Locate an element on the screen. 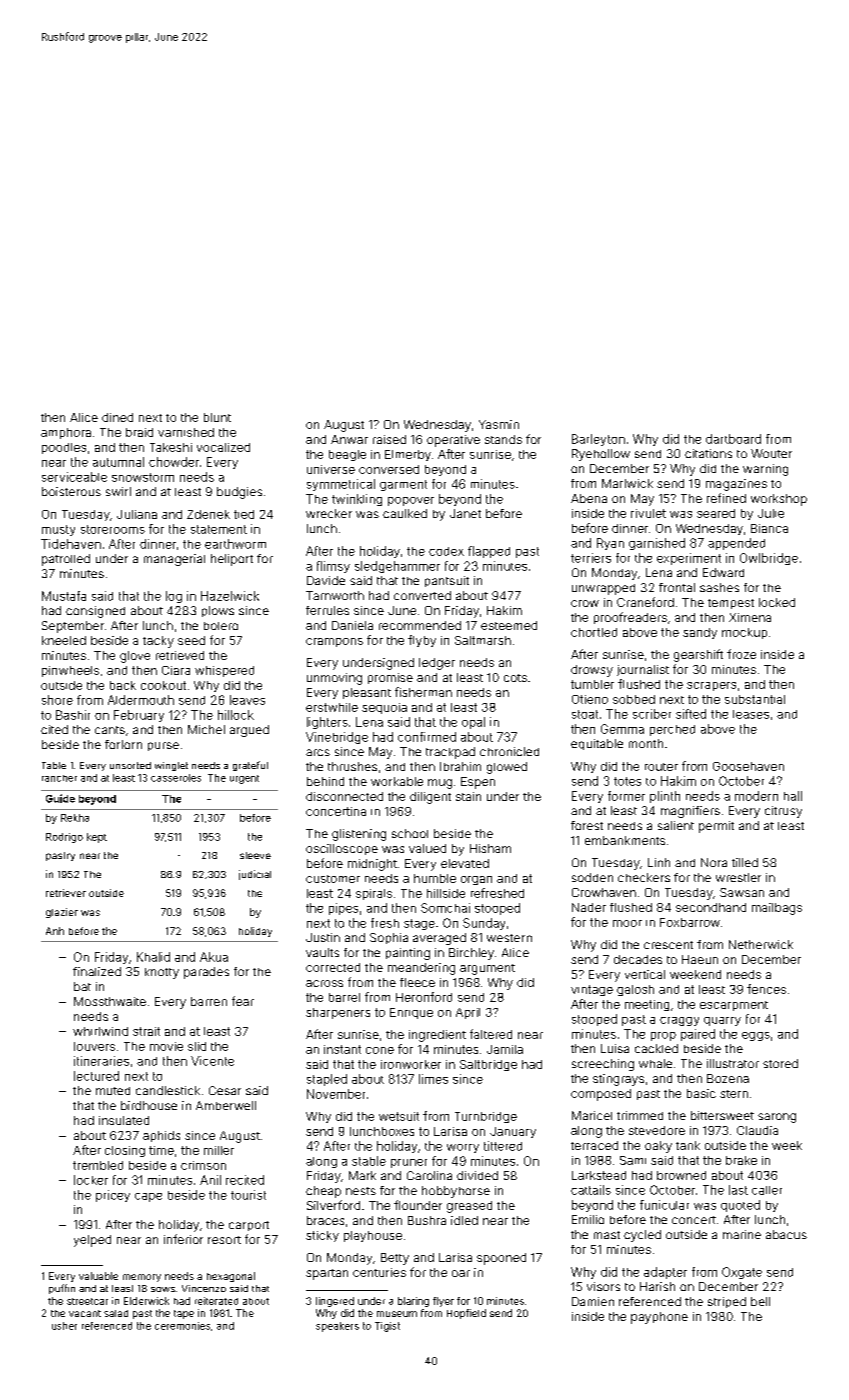 This screenshot has width=849, height=1400. ingredient is located at coordinates (437, 1036).
